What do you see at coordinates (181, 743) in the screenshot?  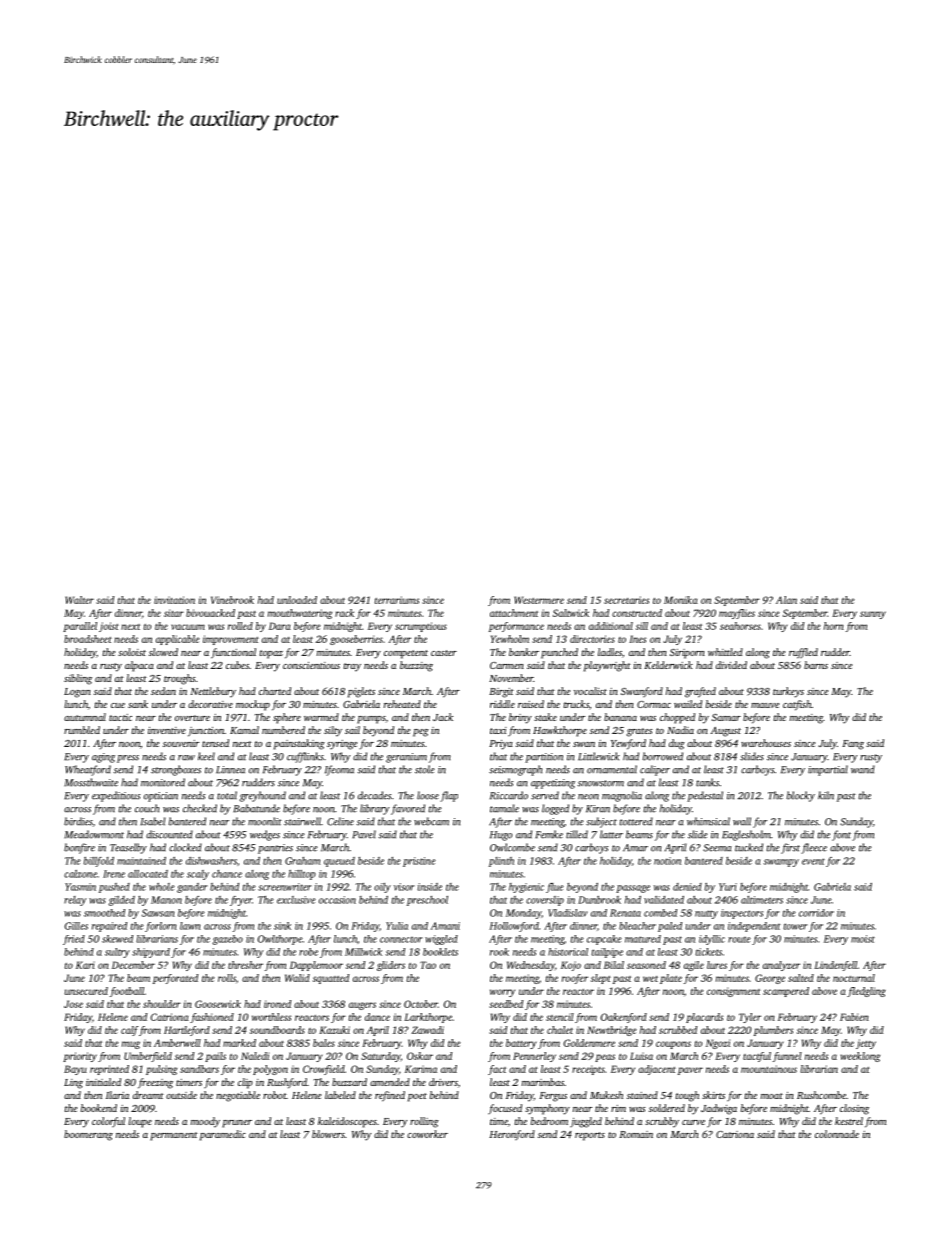 I see `souvenir` at bounding box center [181, 743].
